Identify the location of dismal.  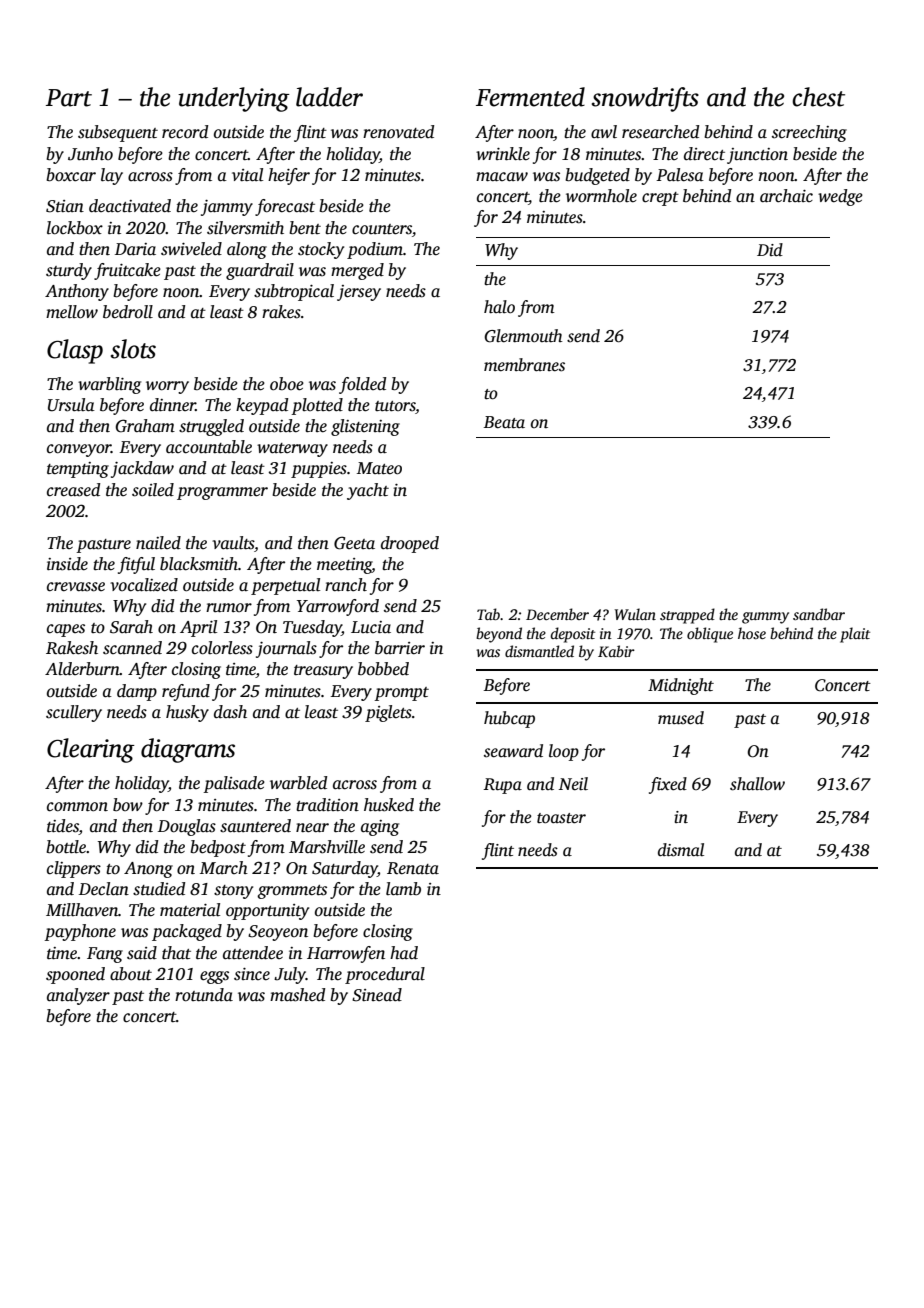
(681, 850).
